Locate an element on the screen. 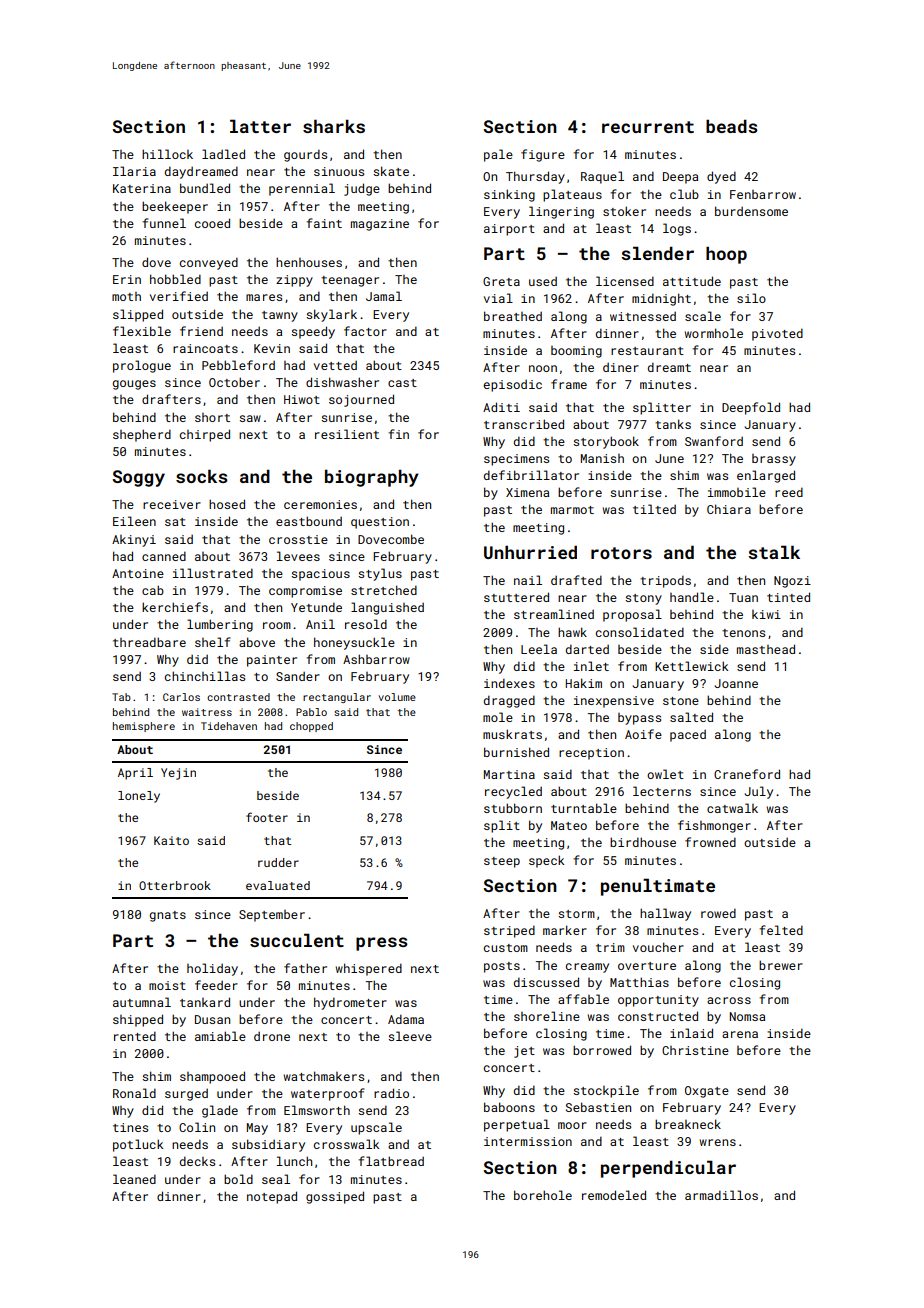  penultimate is located at coordinates (658, 887).
